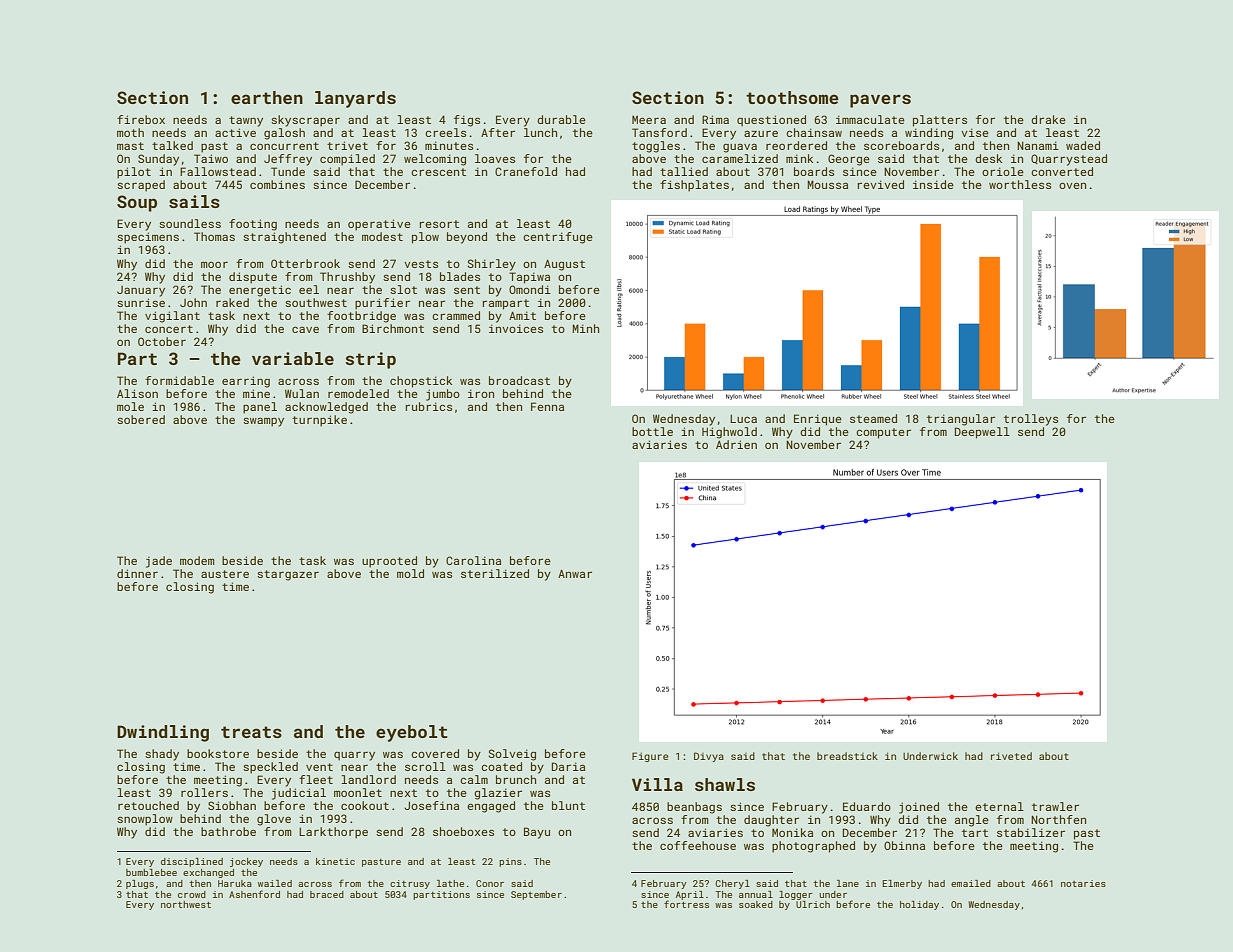 This image has width=1233, height=952. I want to click on Divya, so click(709, 757).
